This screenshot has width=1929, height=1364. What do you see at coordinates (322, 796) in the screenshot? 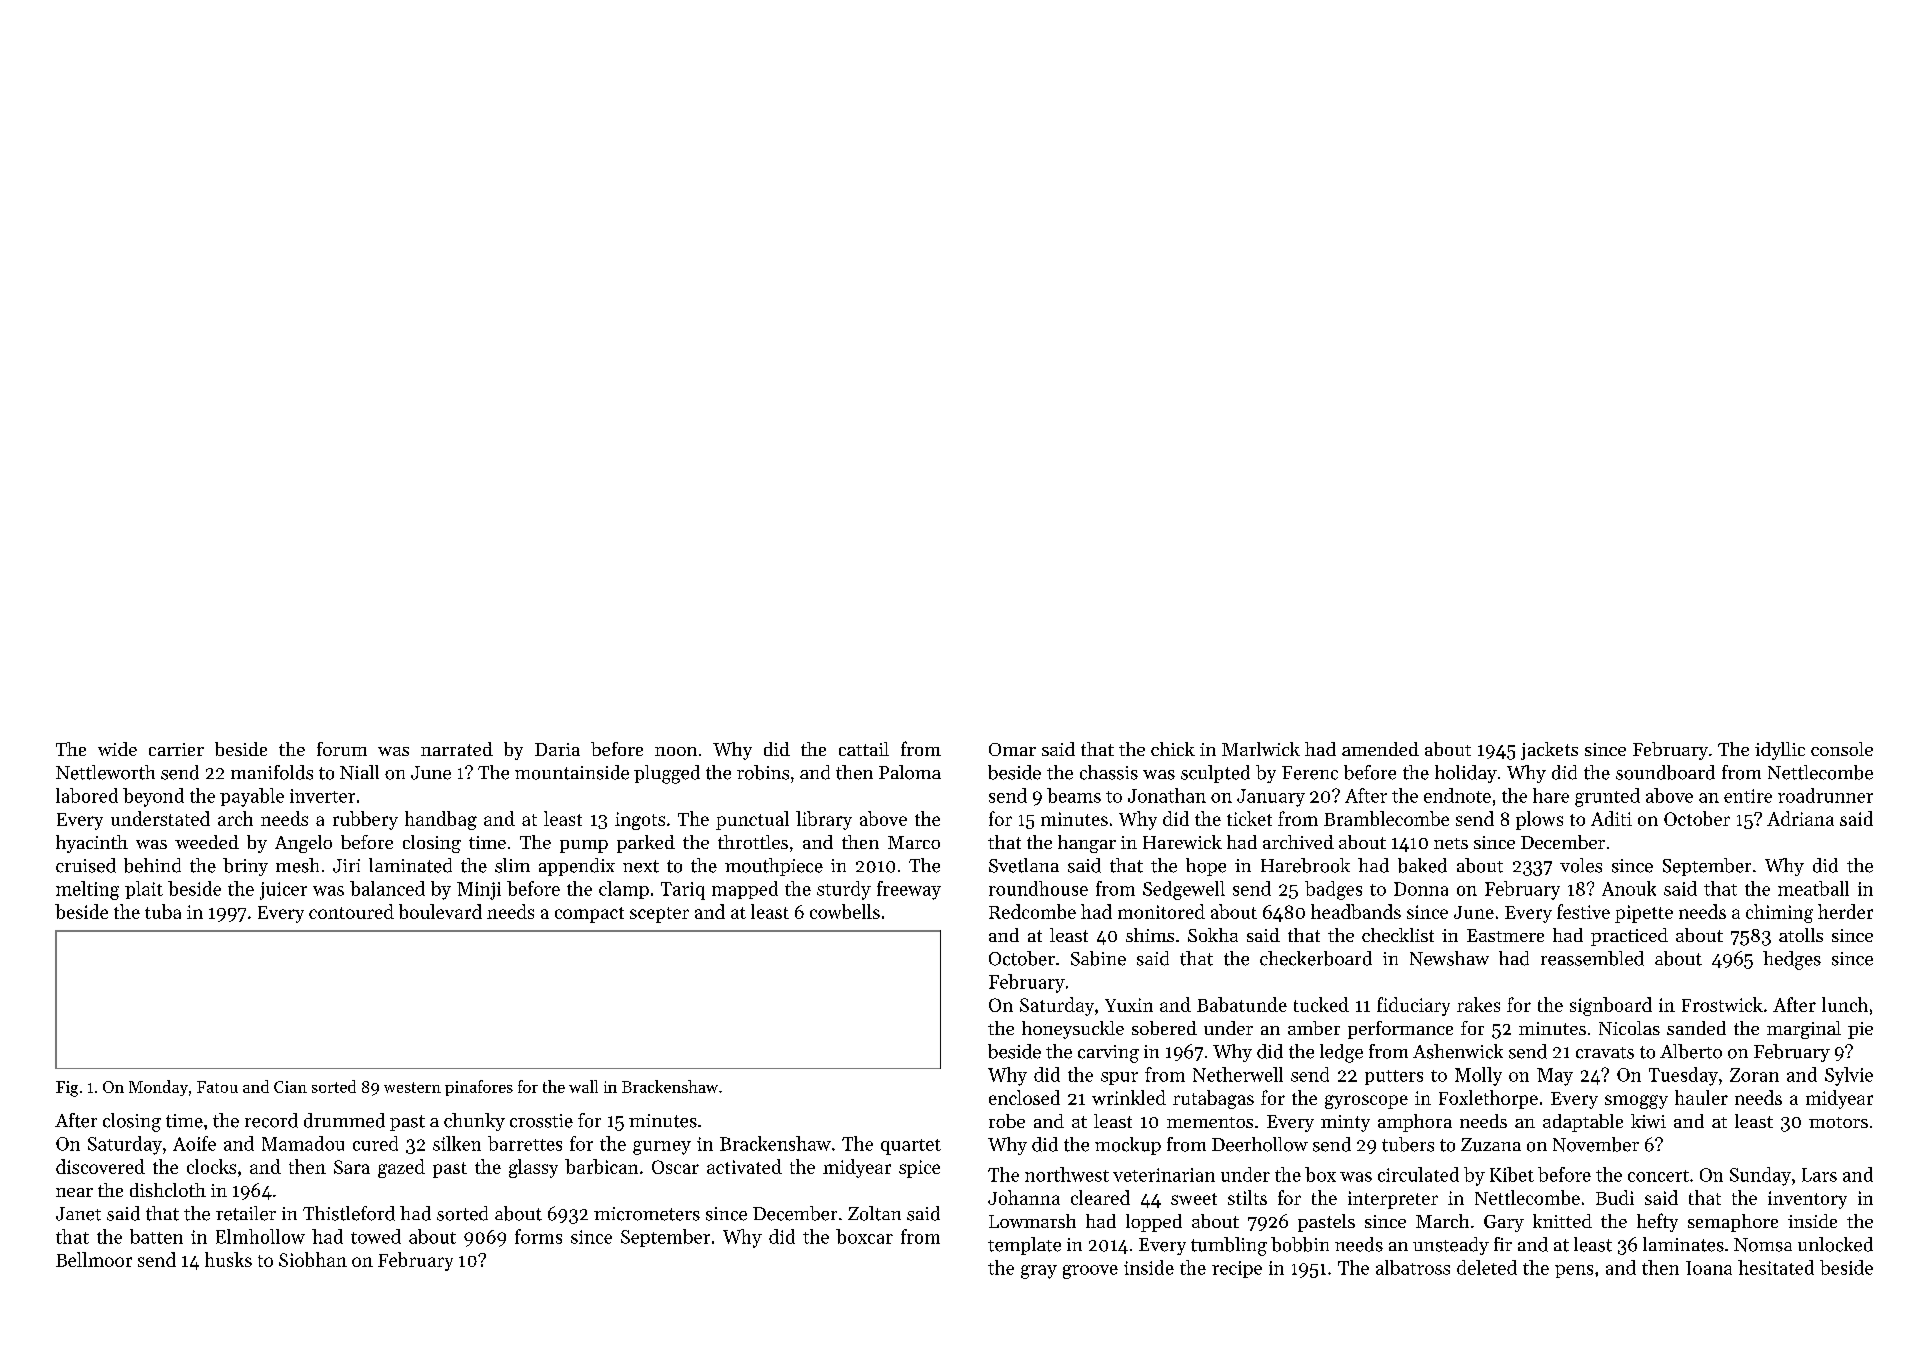
I see `inverter` at bounding box center [322, 796].
